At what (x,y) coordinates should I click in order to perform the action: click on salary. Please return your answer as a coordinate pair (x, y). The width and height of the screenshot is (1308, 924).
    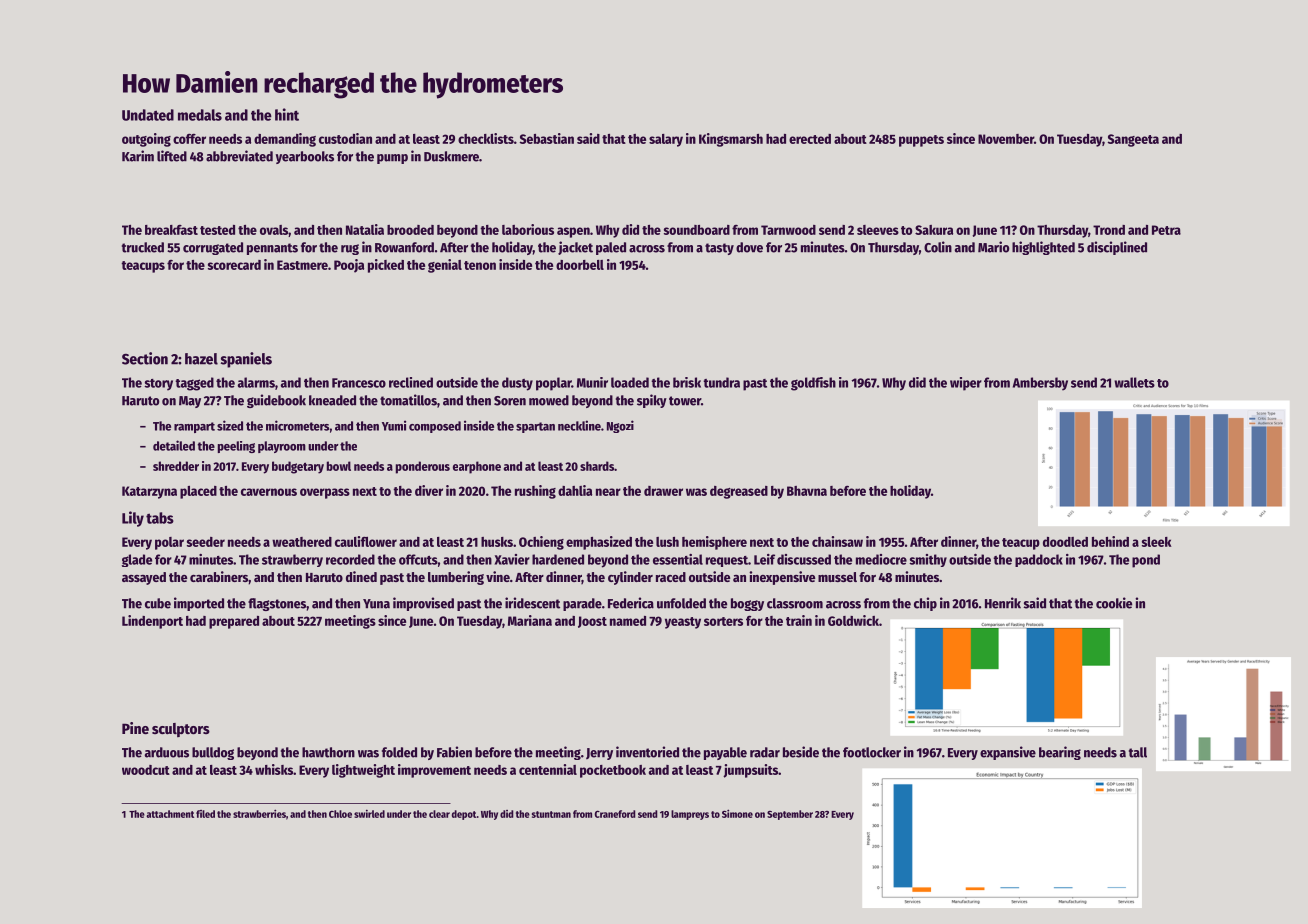
    Looking at the image, I should click on (666, 140).
